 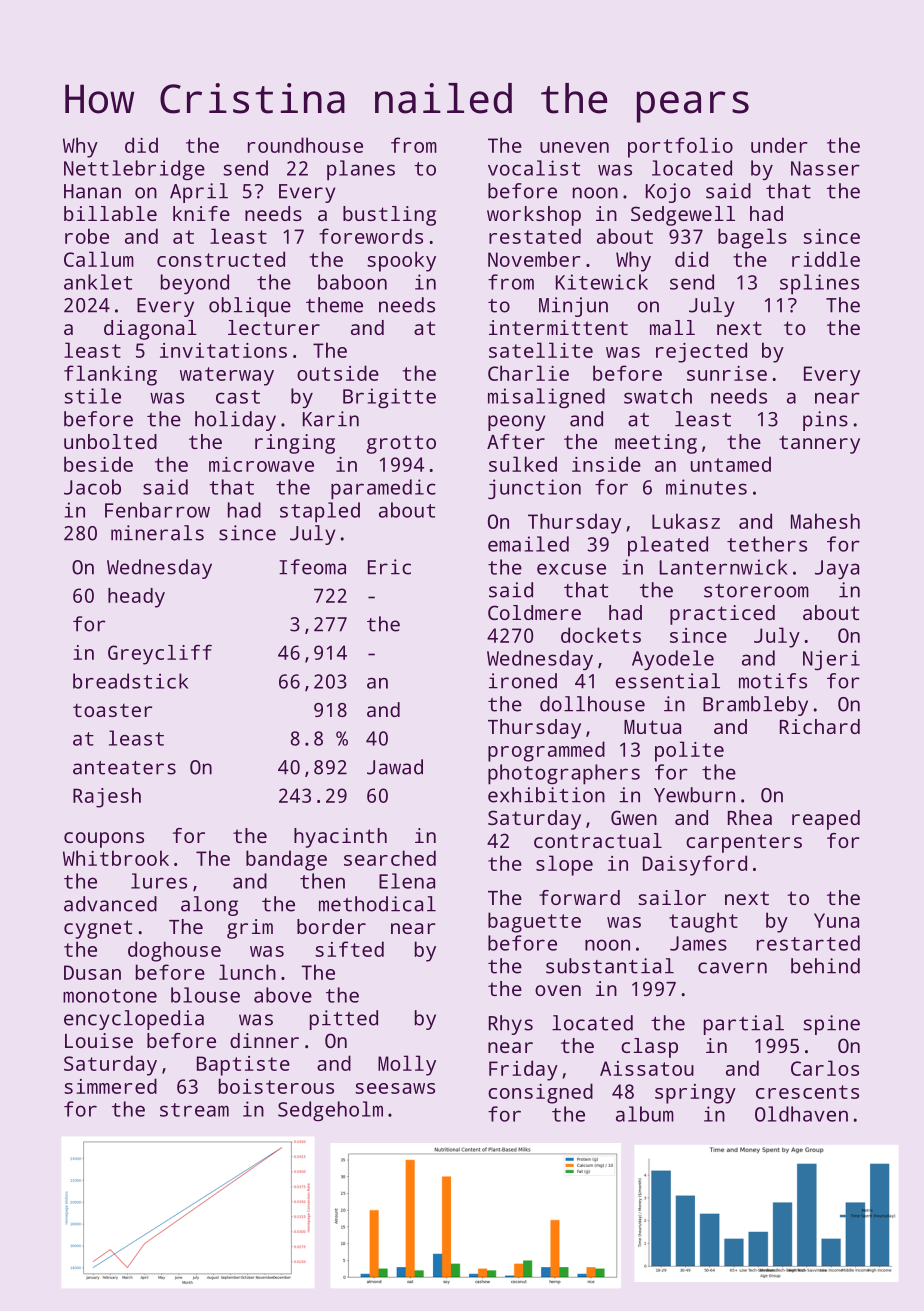 I want to click on ironed, so click(x=523, y=681).
